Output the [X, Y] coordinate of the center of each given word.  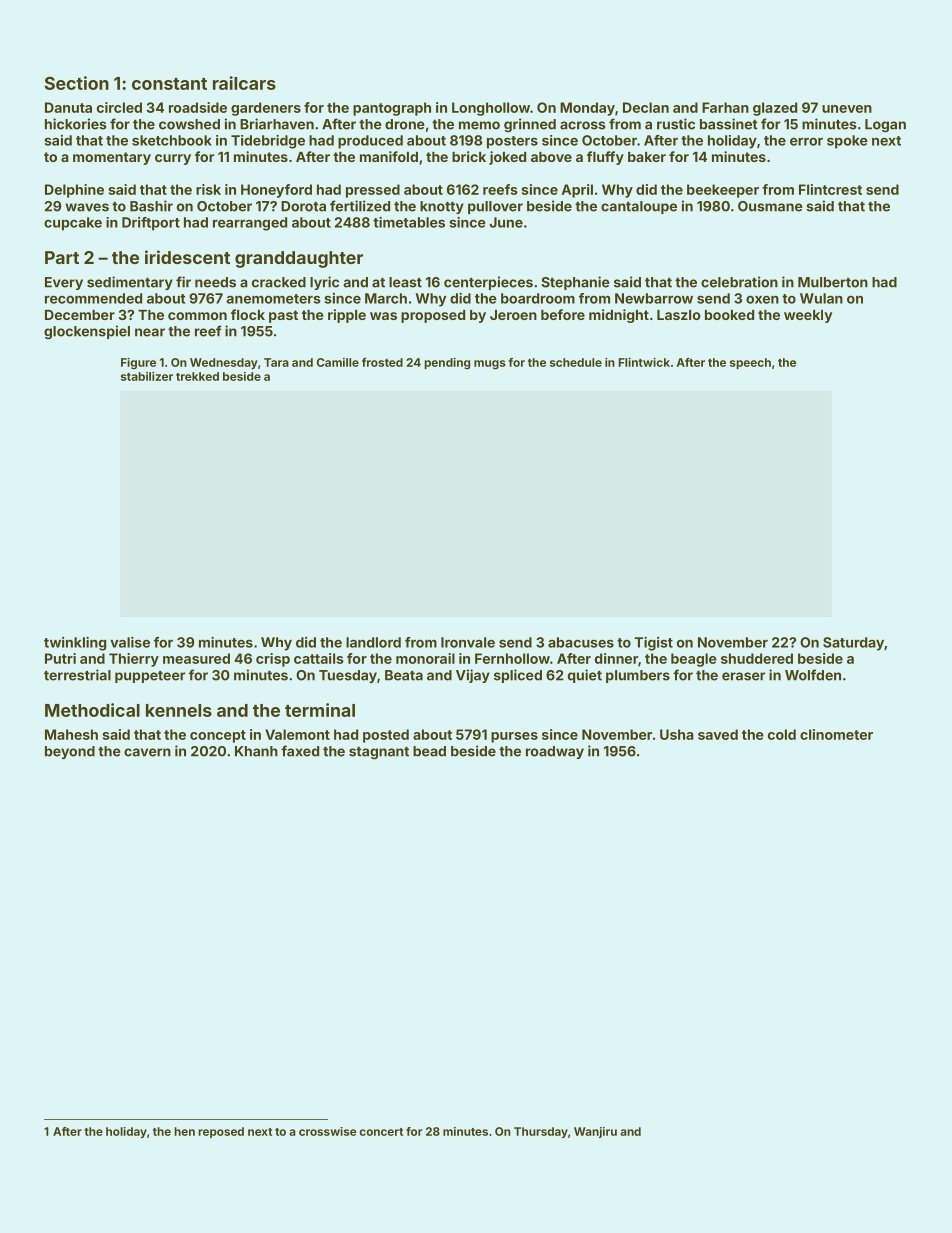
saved [718, 734]
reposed [221, 1132]
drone [405, 124]
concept [218, 736]
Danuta [68, 107]
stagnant [379, 753]
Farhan [725, 107]
